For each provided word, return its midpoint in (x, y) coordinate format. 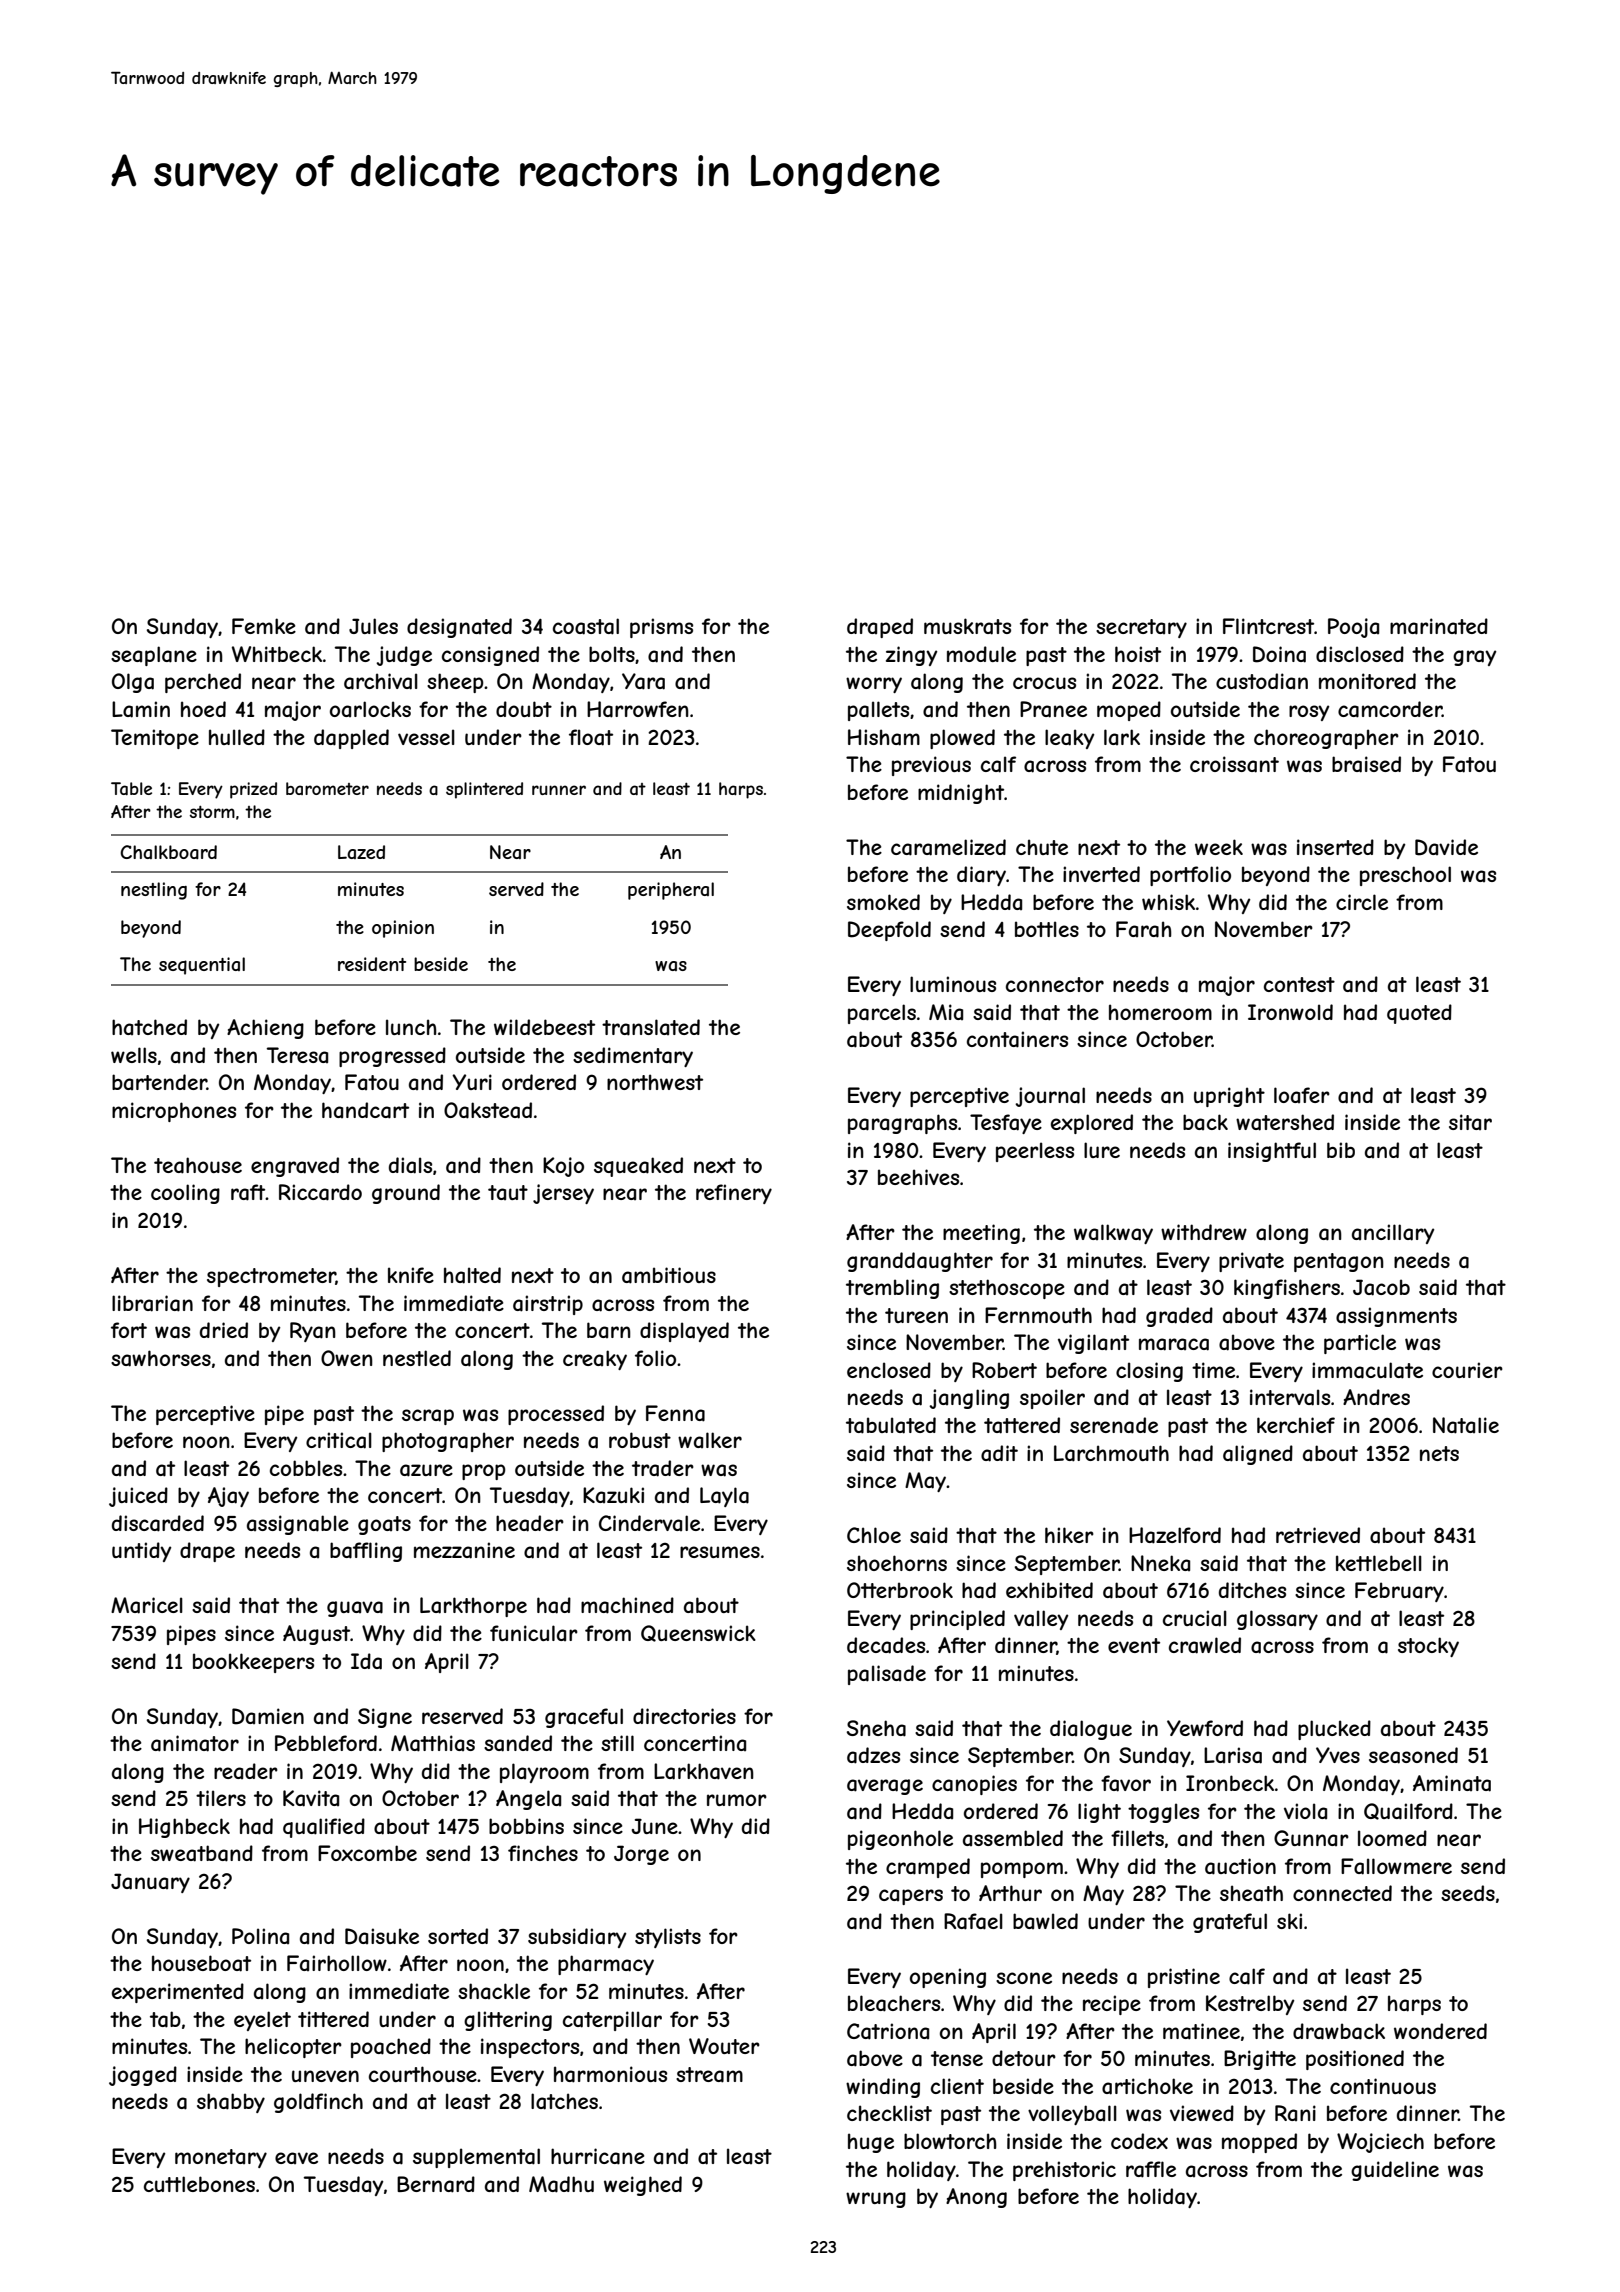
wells (134, 1055)
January (150, 1883)
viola (1305, 1811)
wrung (876, 2200)
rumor (737, 1800)
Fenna (675, 1413)
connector (1055, 984)
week (1219, 847)
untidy (141, 1552)
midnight (961, 794)
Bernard (436, 2184)
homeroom (1160, 1012)
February (1399, 1592)
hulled (237, 737)
